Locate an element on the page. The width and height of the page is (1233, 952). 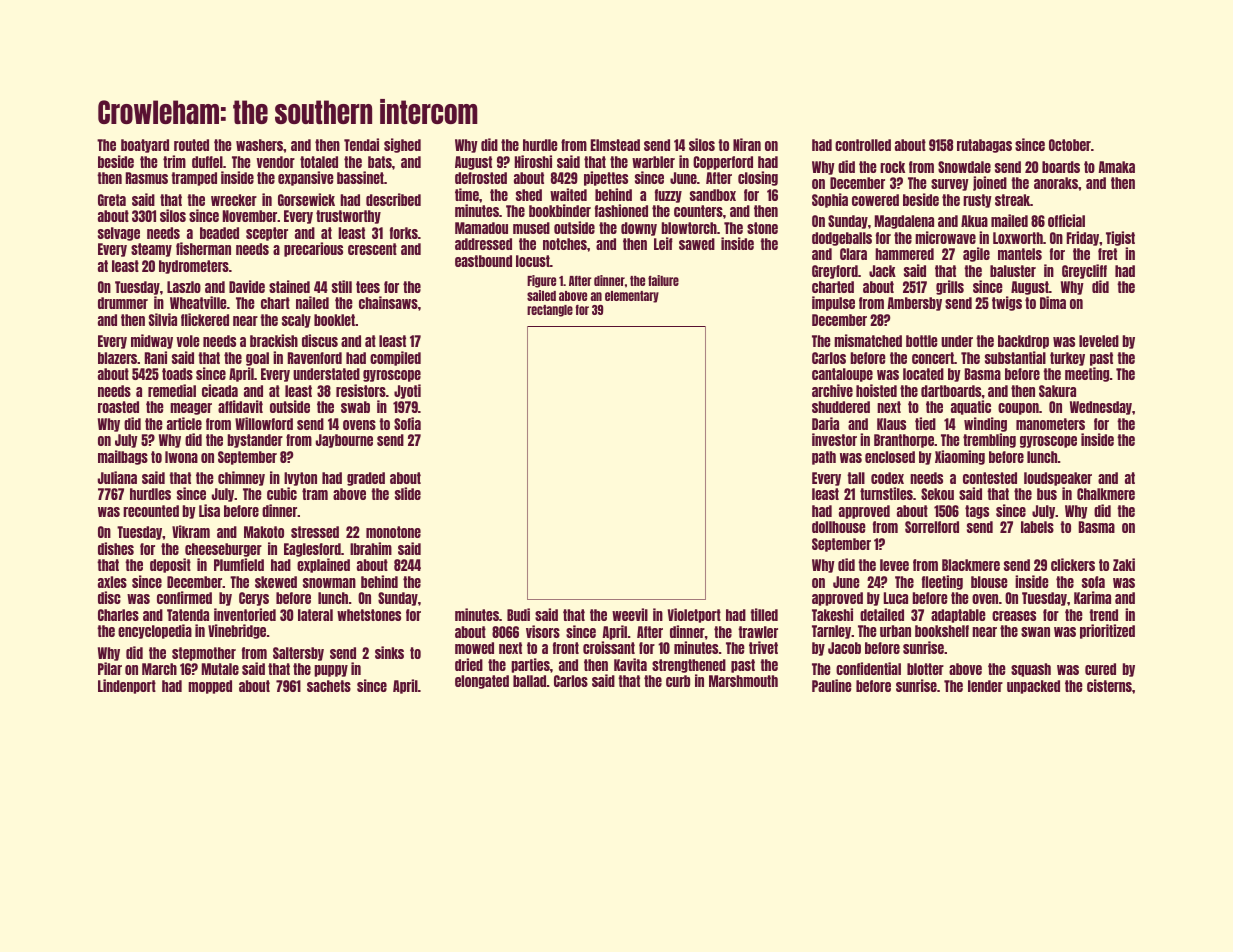
Ivyton is located at coordinates (300, 479).
